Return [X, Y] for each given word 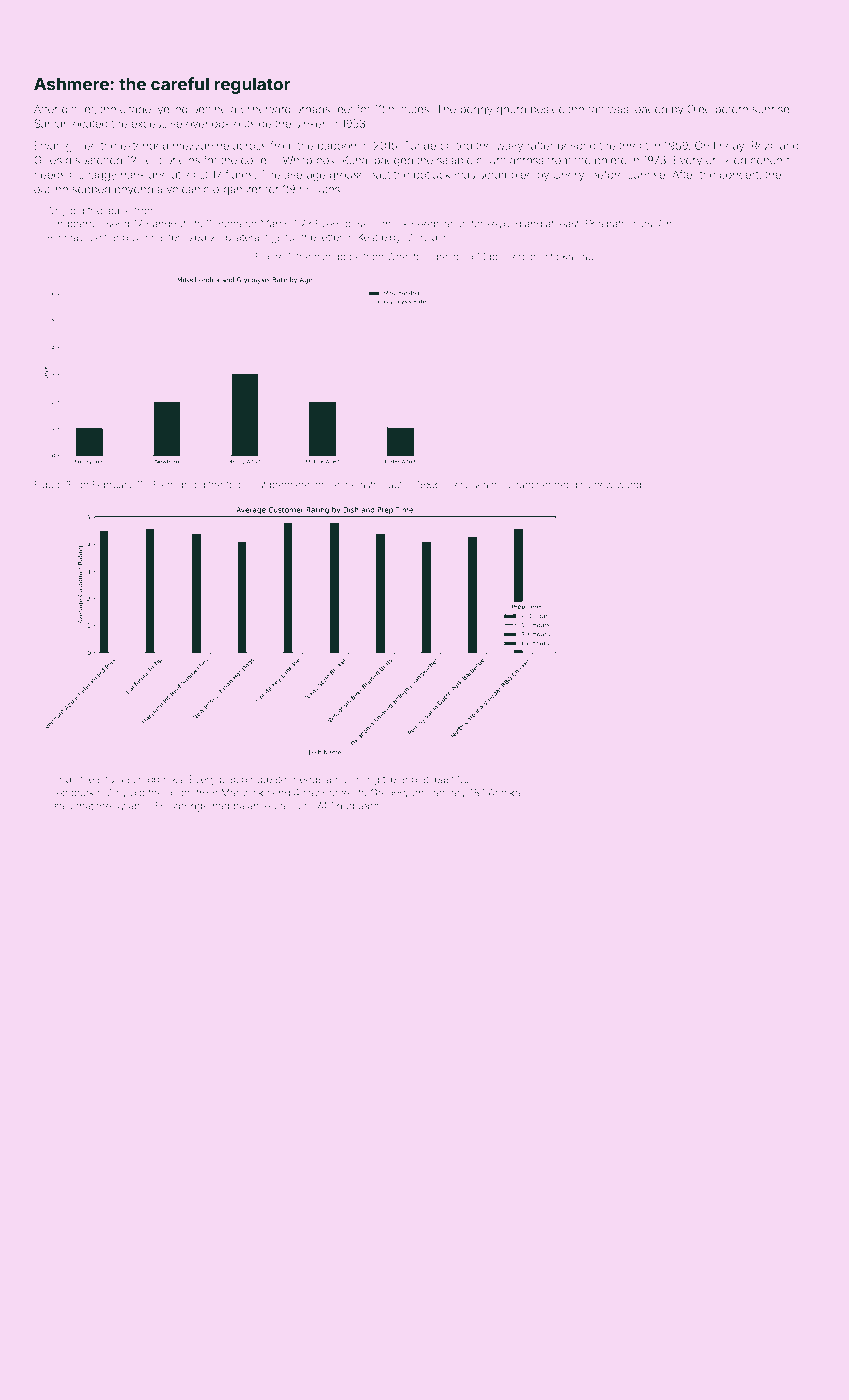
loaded [650, 109]
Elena [166, 485]
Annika [504, 793]
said [63, 806]
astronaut [381, 485]
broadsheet [324, 109]
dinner [78, 109]
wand [629, 485]
